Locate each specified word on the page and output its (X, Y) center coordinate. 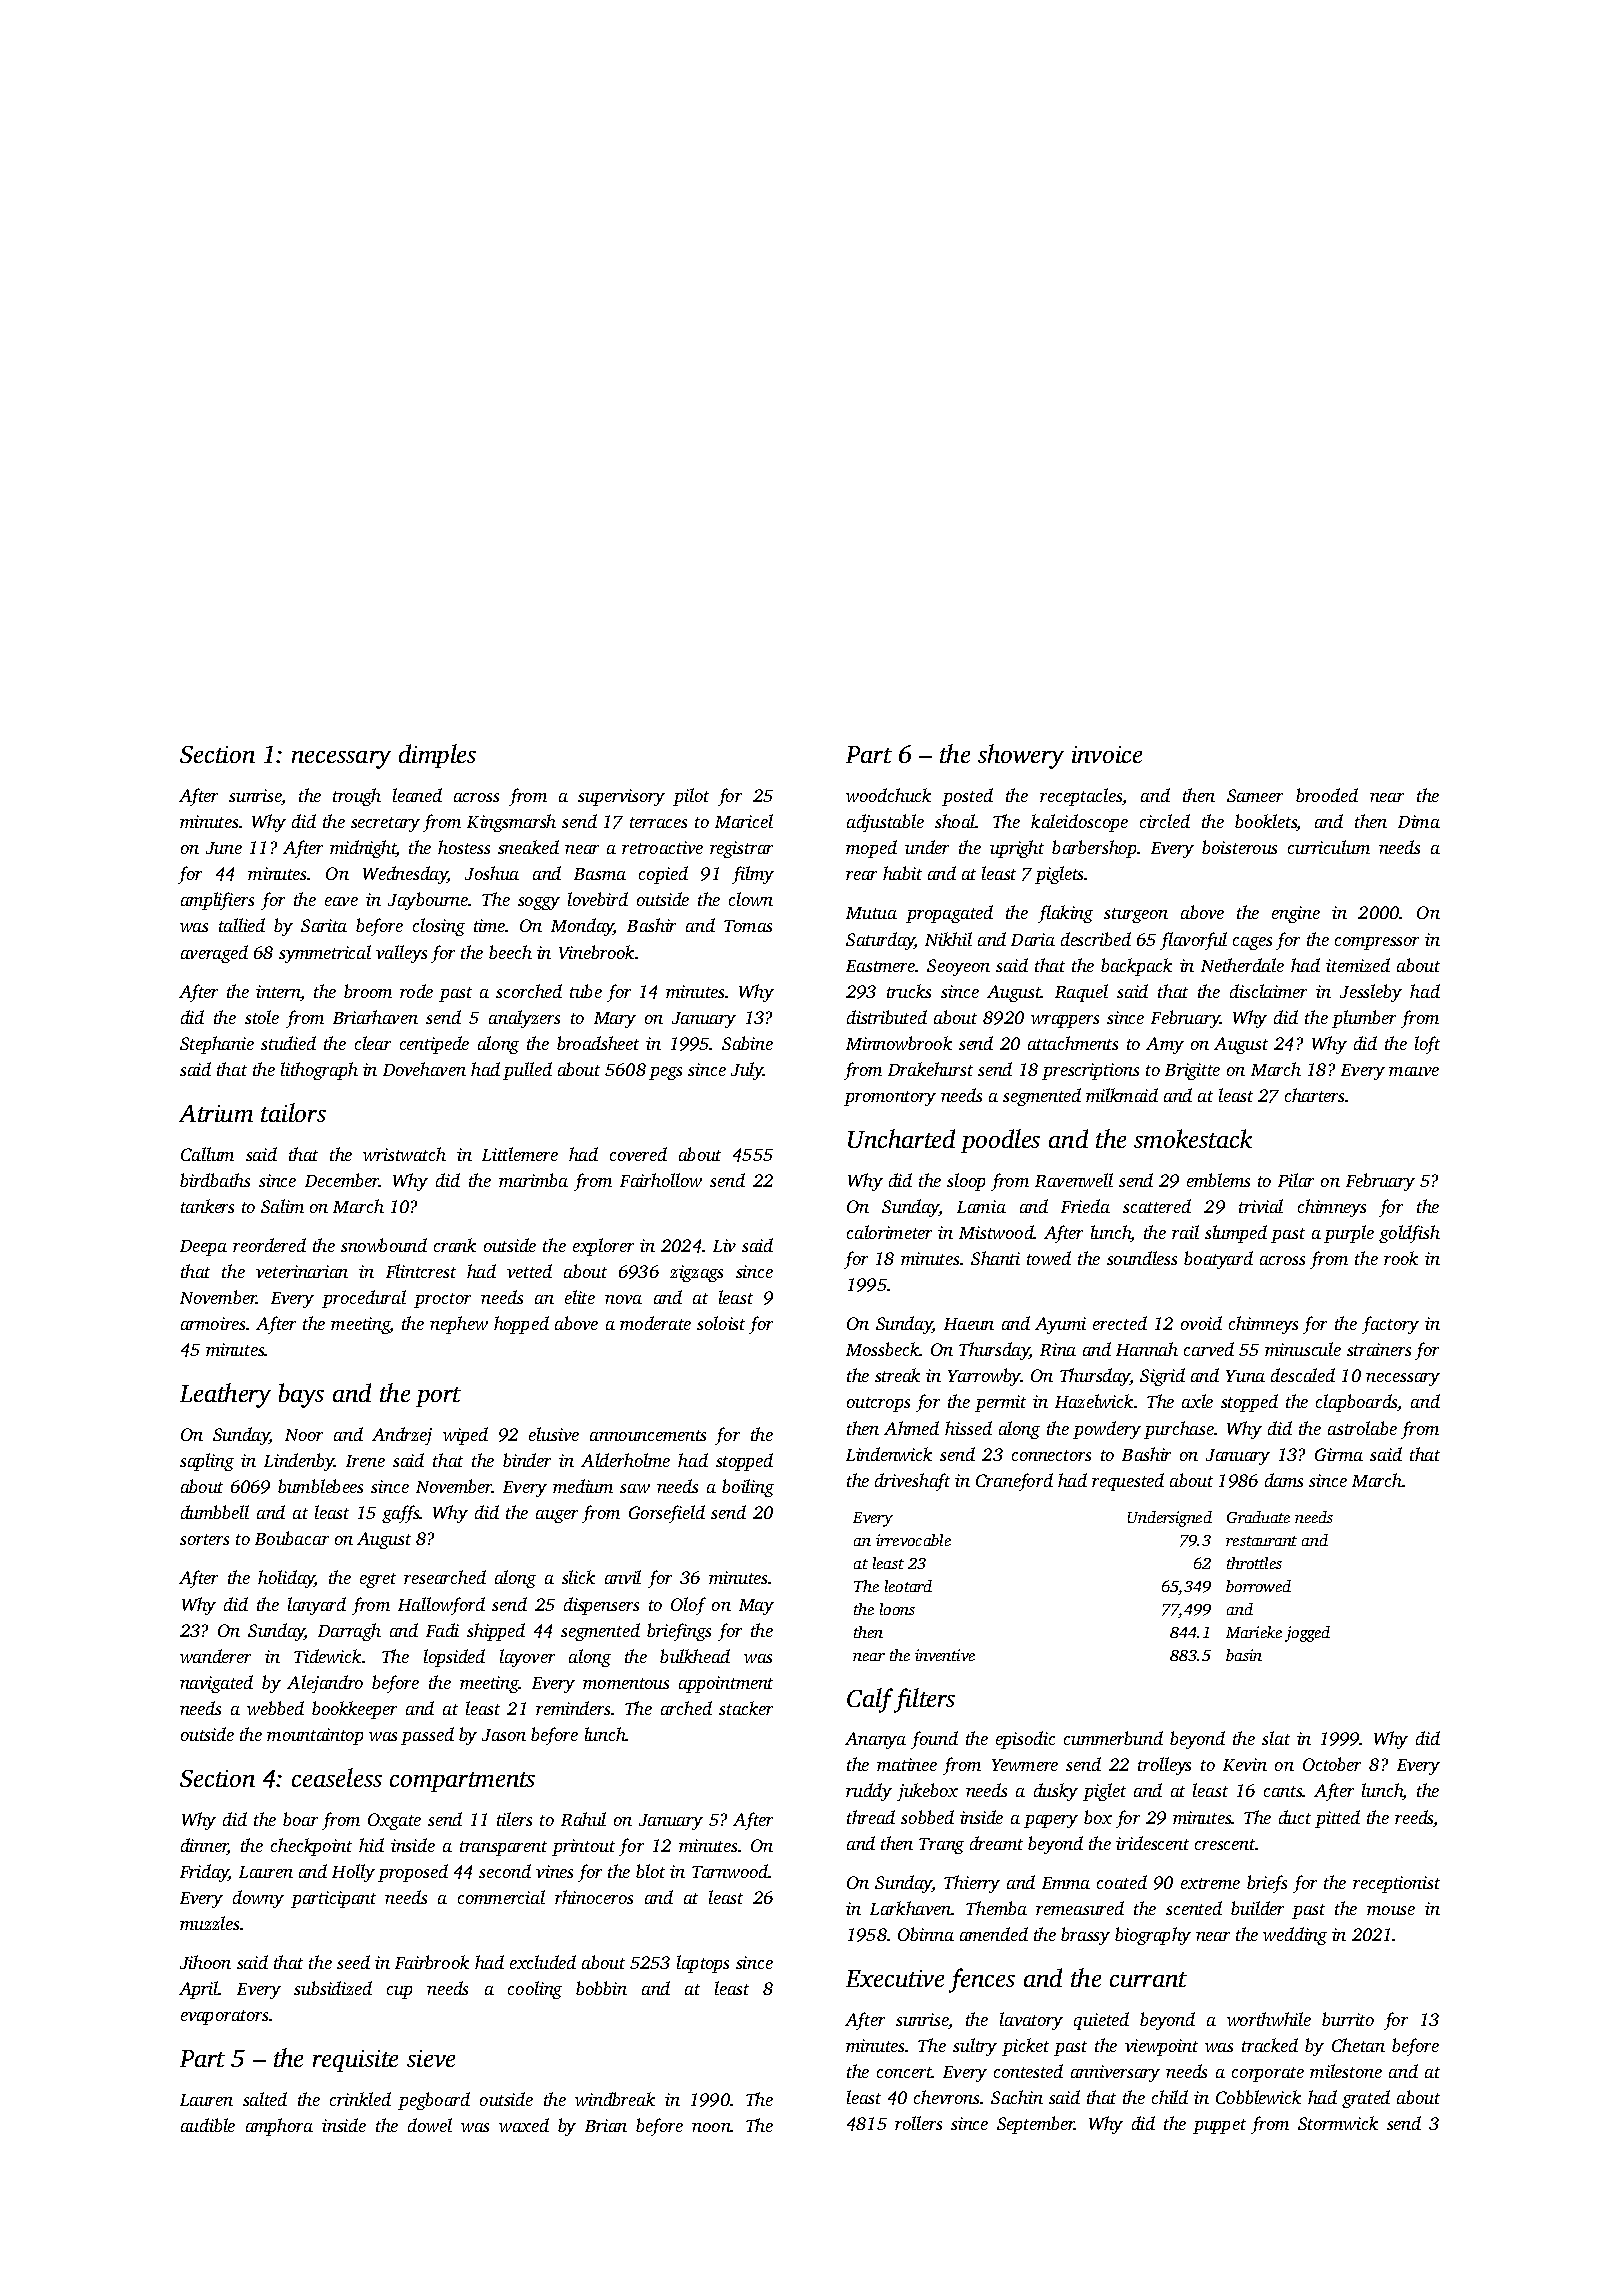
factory (1390, 1325)
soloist (721, 1323)
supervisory (621, 797)
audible (208, 2125)
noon (711, 2127)
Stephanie (217, 1045)
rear (861, 875)
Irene (365, 1461)
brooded (1327, 795)
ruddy (869, 1792)
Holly (353, 1873)
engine (1296, 914)
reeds (1414, 1818)
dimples (437, 756)
